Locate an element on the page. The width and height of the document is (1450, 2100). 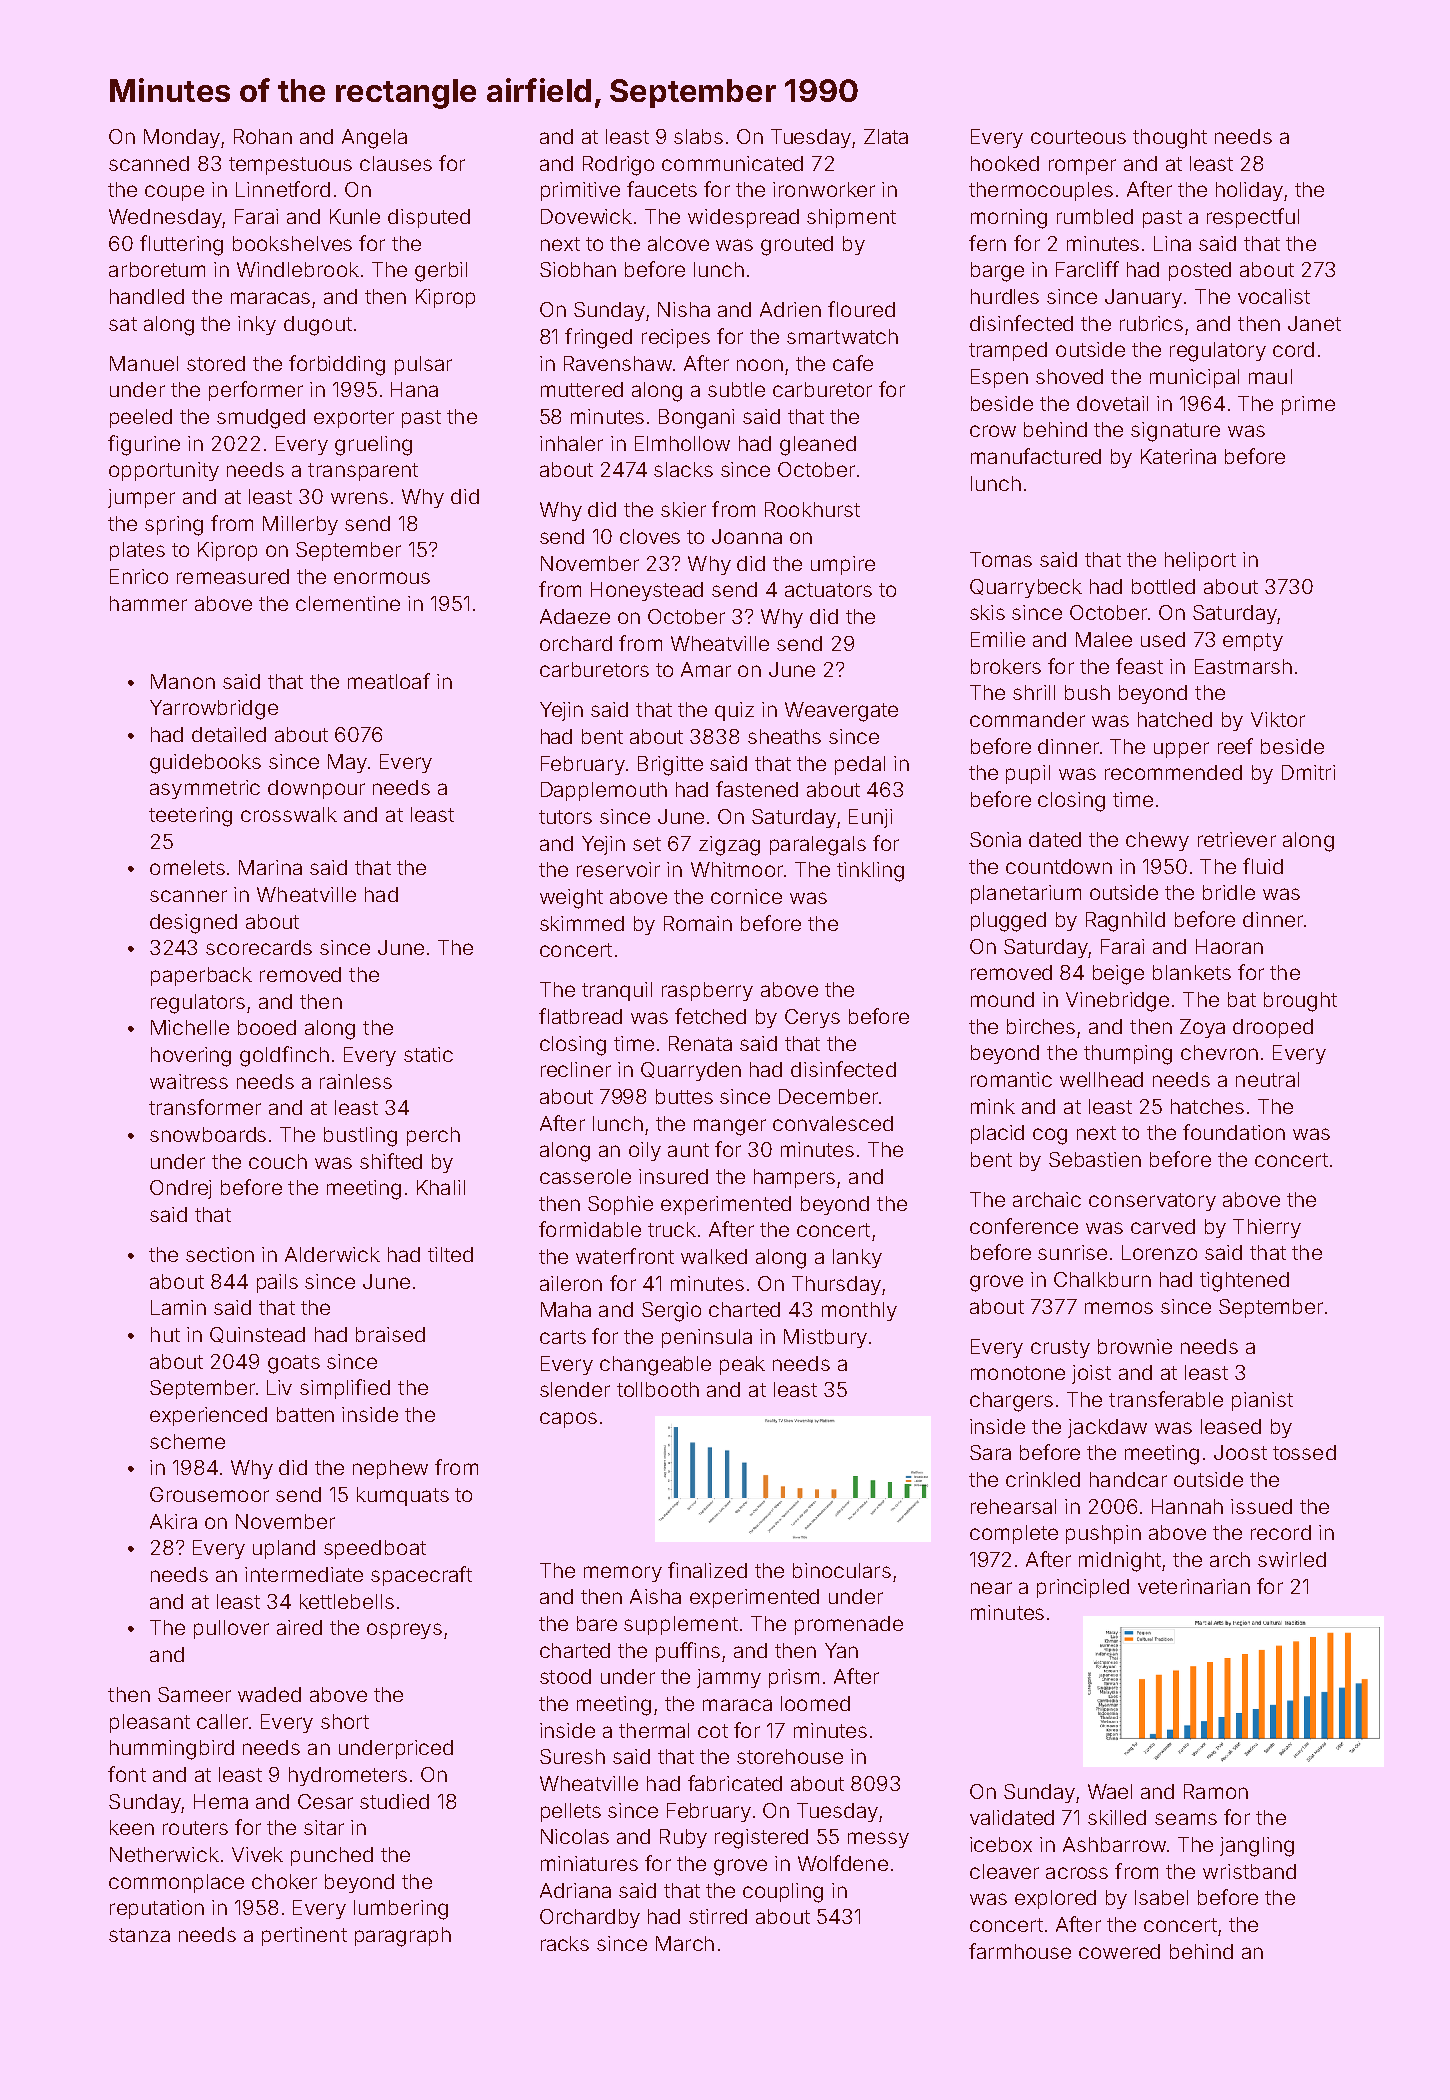
umpire is located at coordinates (843, 565).
